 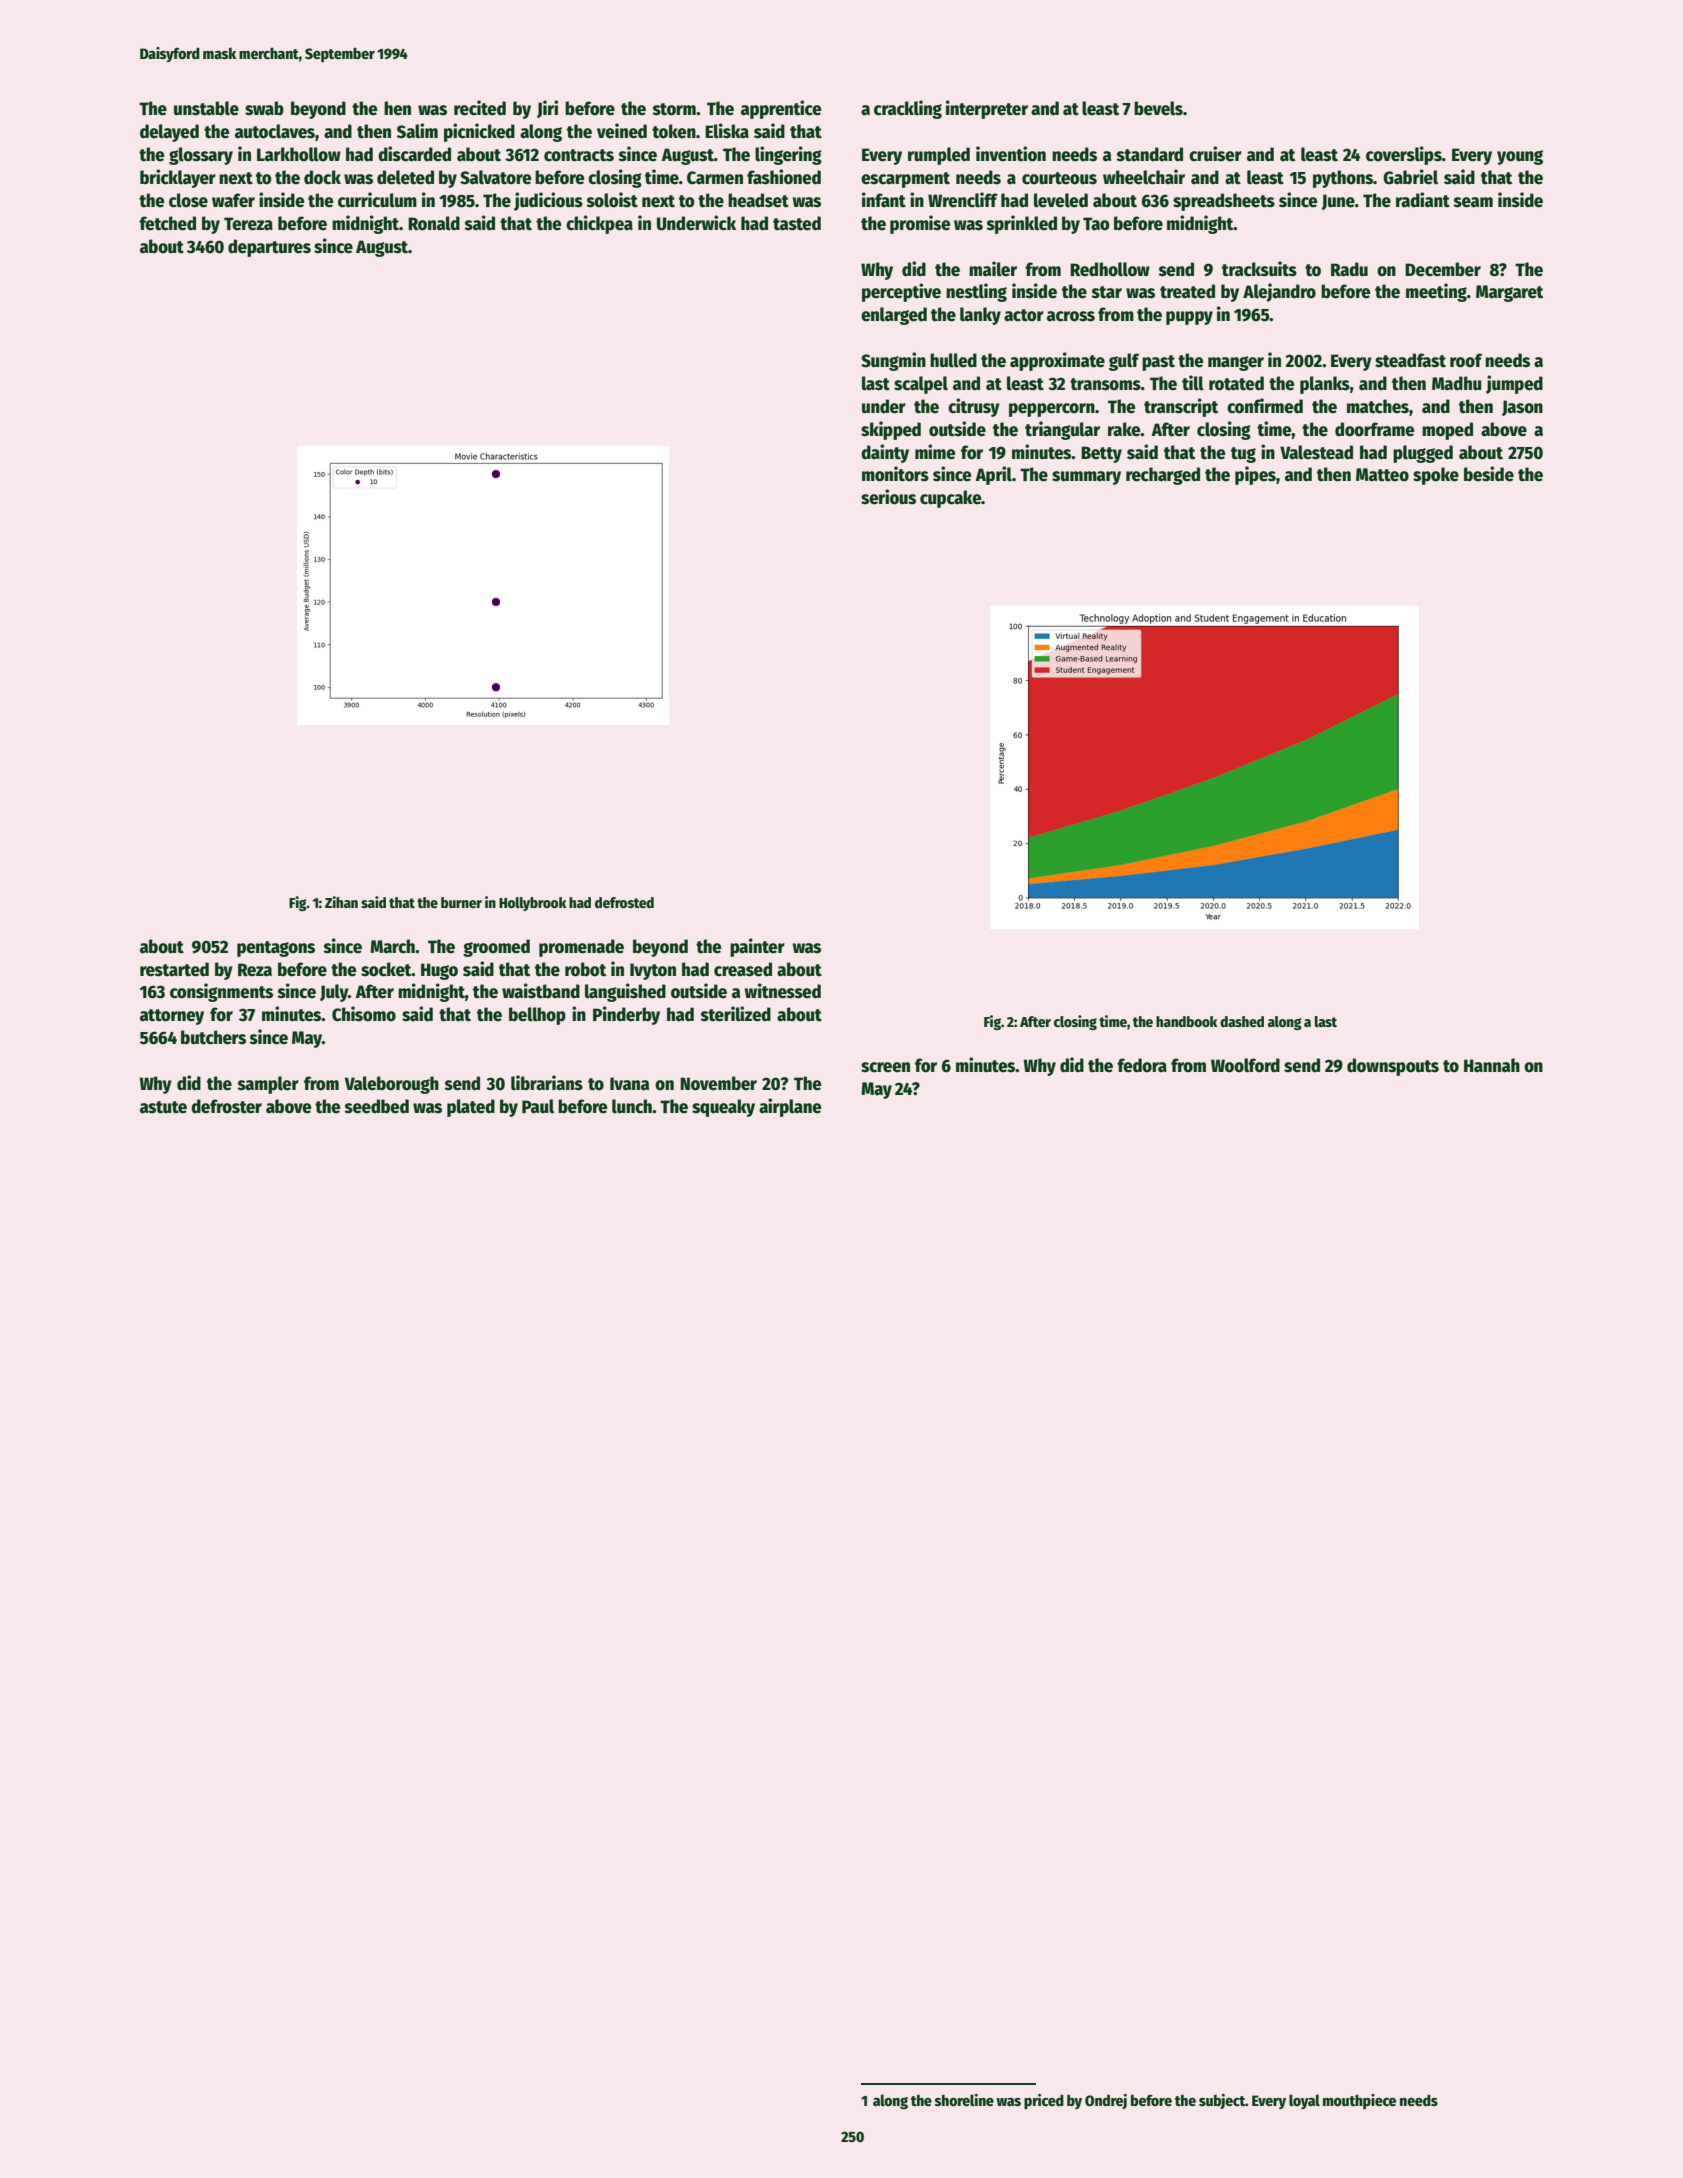 What do you see at coordinates (632, 1106) in the screenshot?
I see `lunch` at bounding box center [632, 1106].
